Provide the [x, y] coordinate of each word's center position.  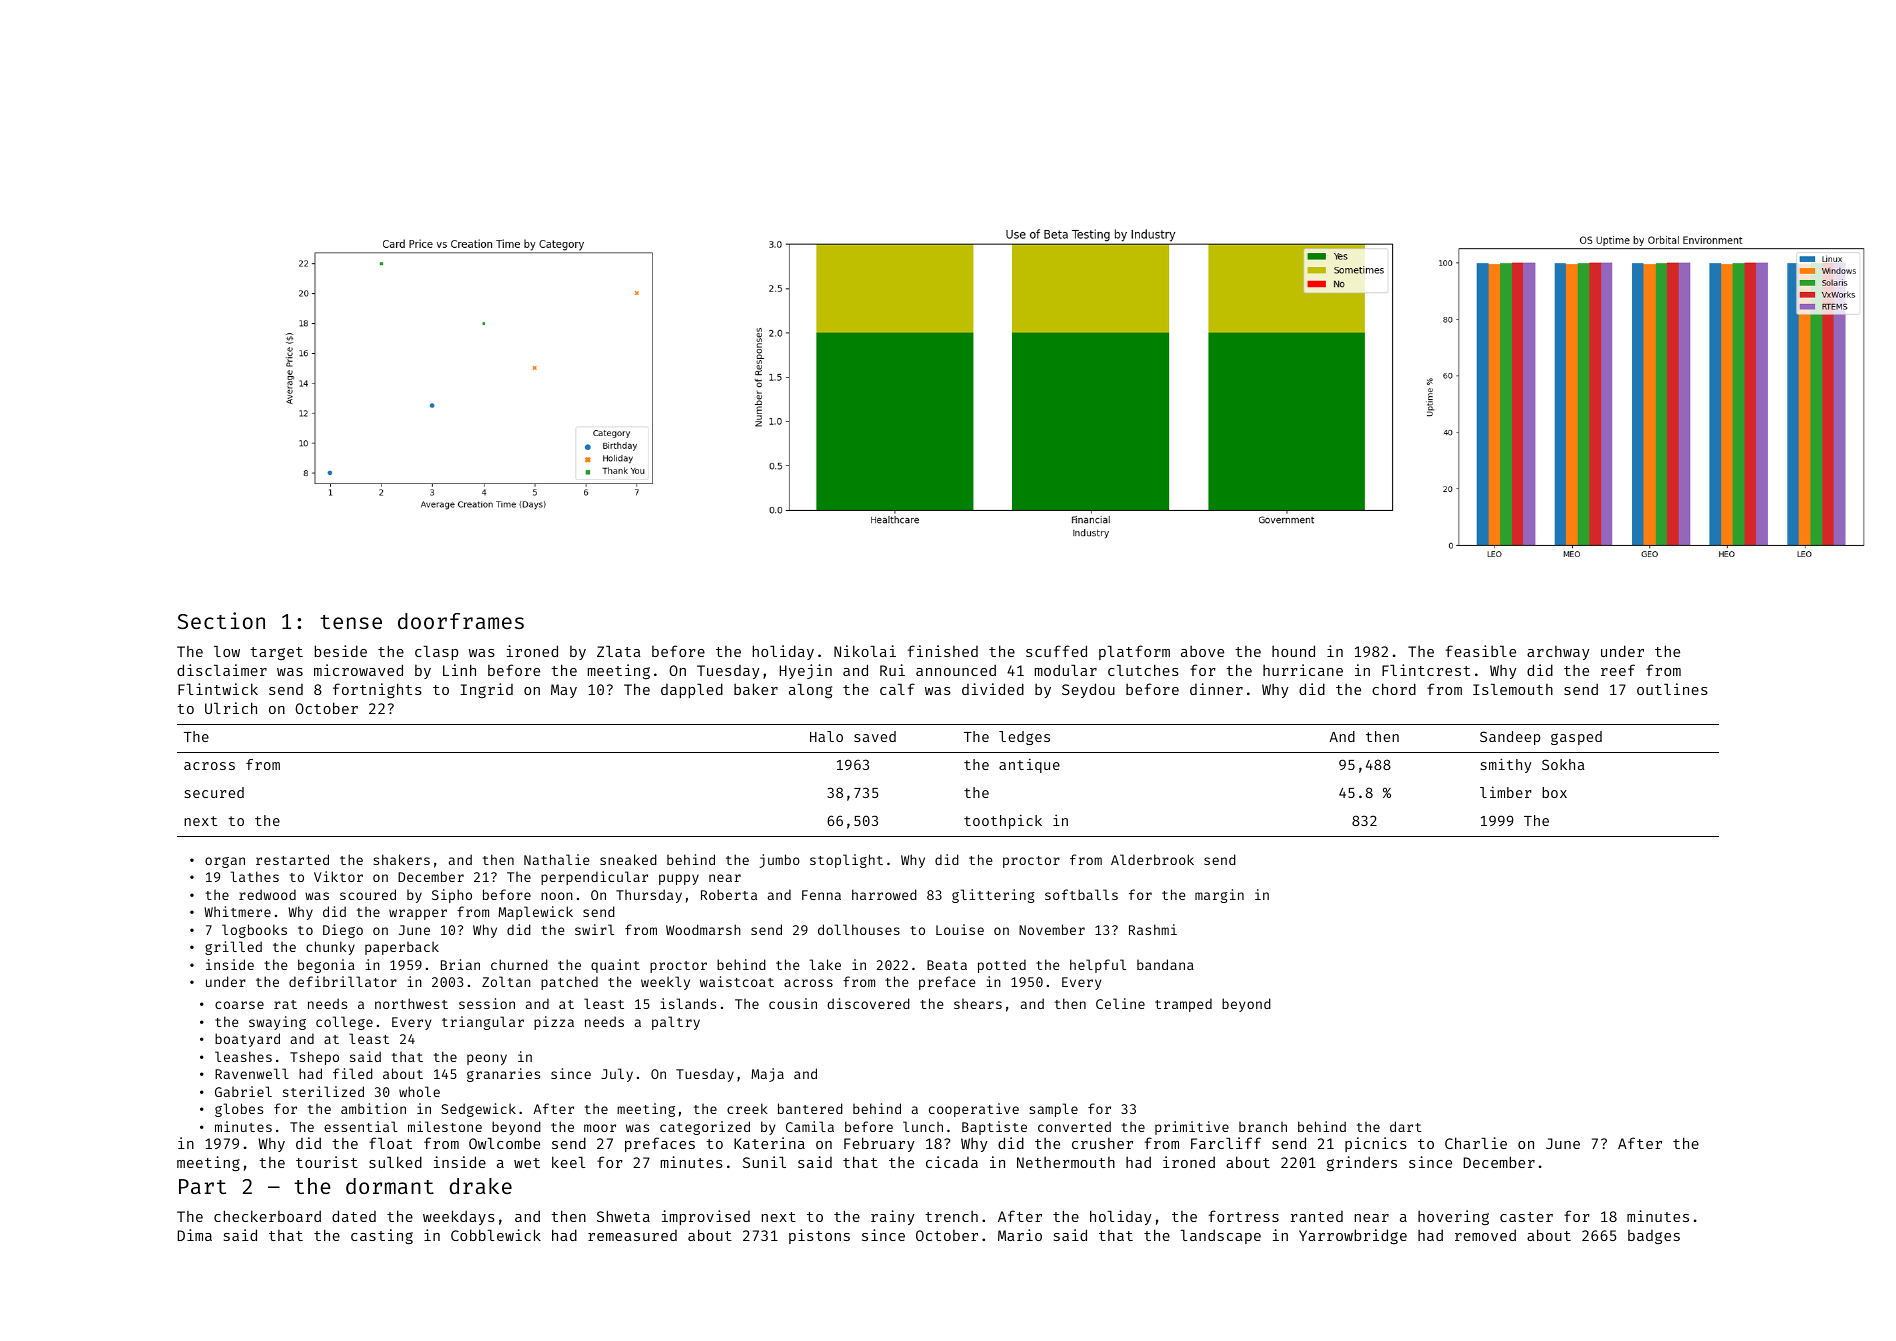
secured [214, 792]
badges [1654, 1237]
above [1202, 651]
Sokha [1563, 764]
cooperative [974, 1110]
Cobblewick [496, 1235]
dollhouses [859, 929]
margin [1219, 896]
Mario [1020, 1235]
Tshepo [314, 1058]
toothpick [1003, 821]
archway [1558, 653]
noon [557, 896]
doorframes [461, 621]
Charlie [1476, 1143]
